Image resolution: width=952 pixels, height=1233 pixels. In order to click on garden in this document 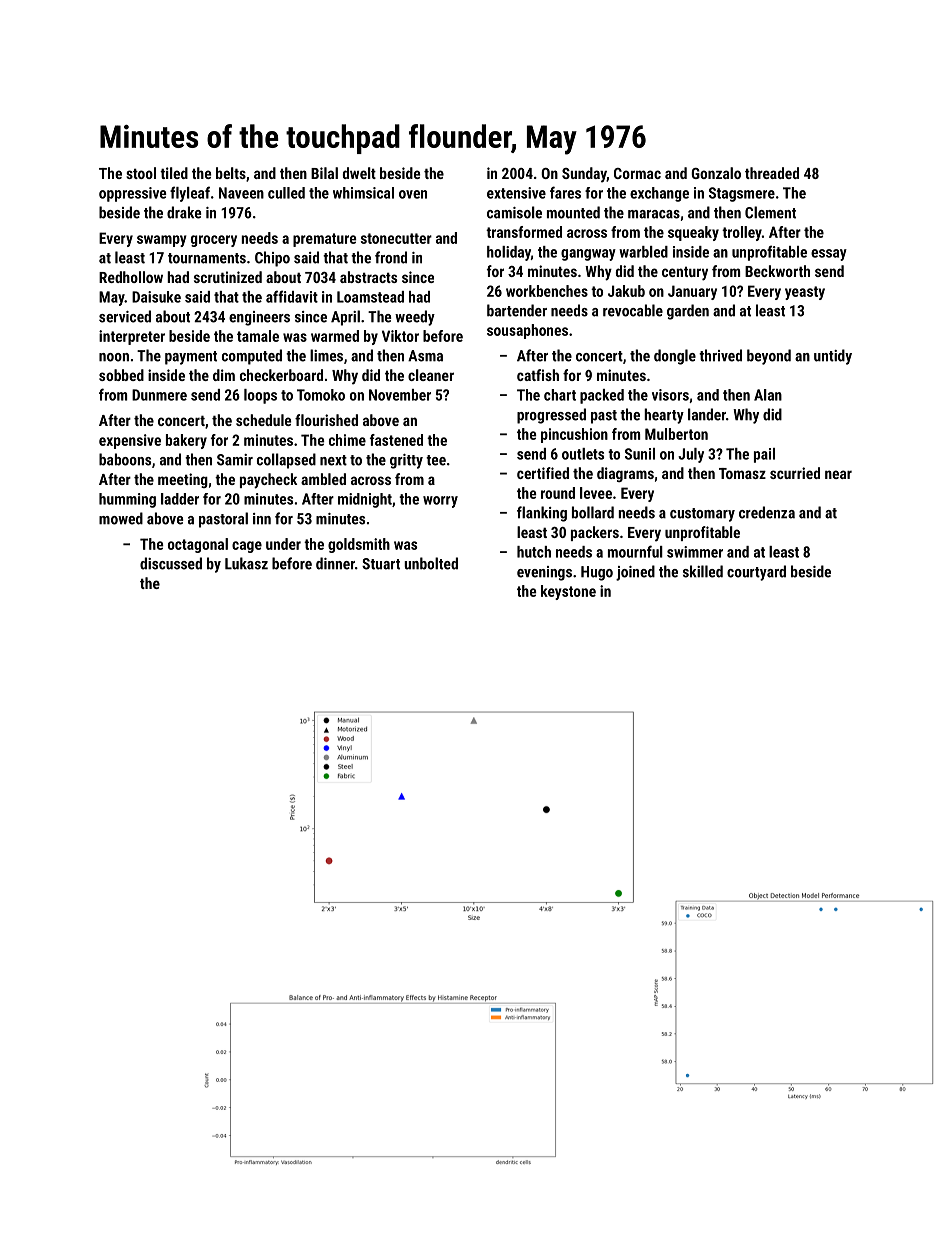, I will do `click(688, 312)`.
